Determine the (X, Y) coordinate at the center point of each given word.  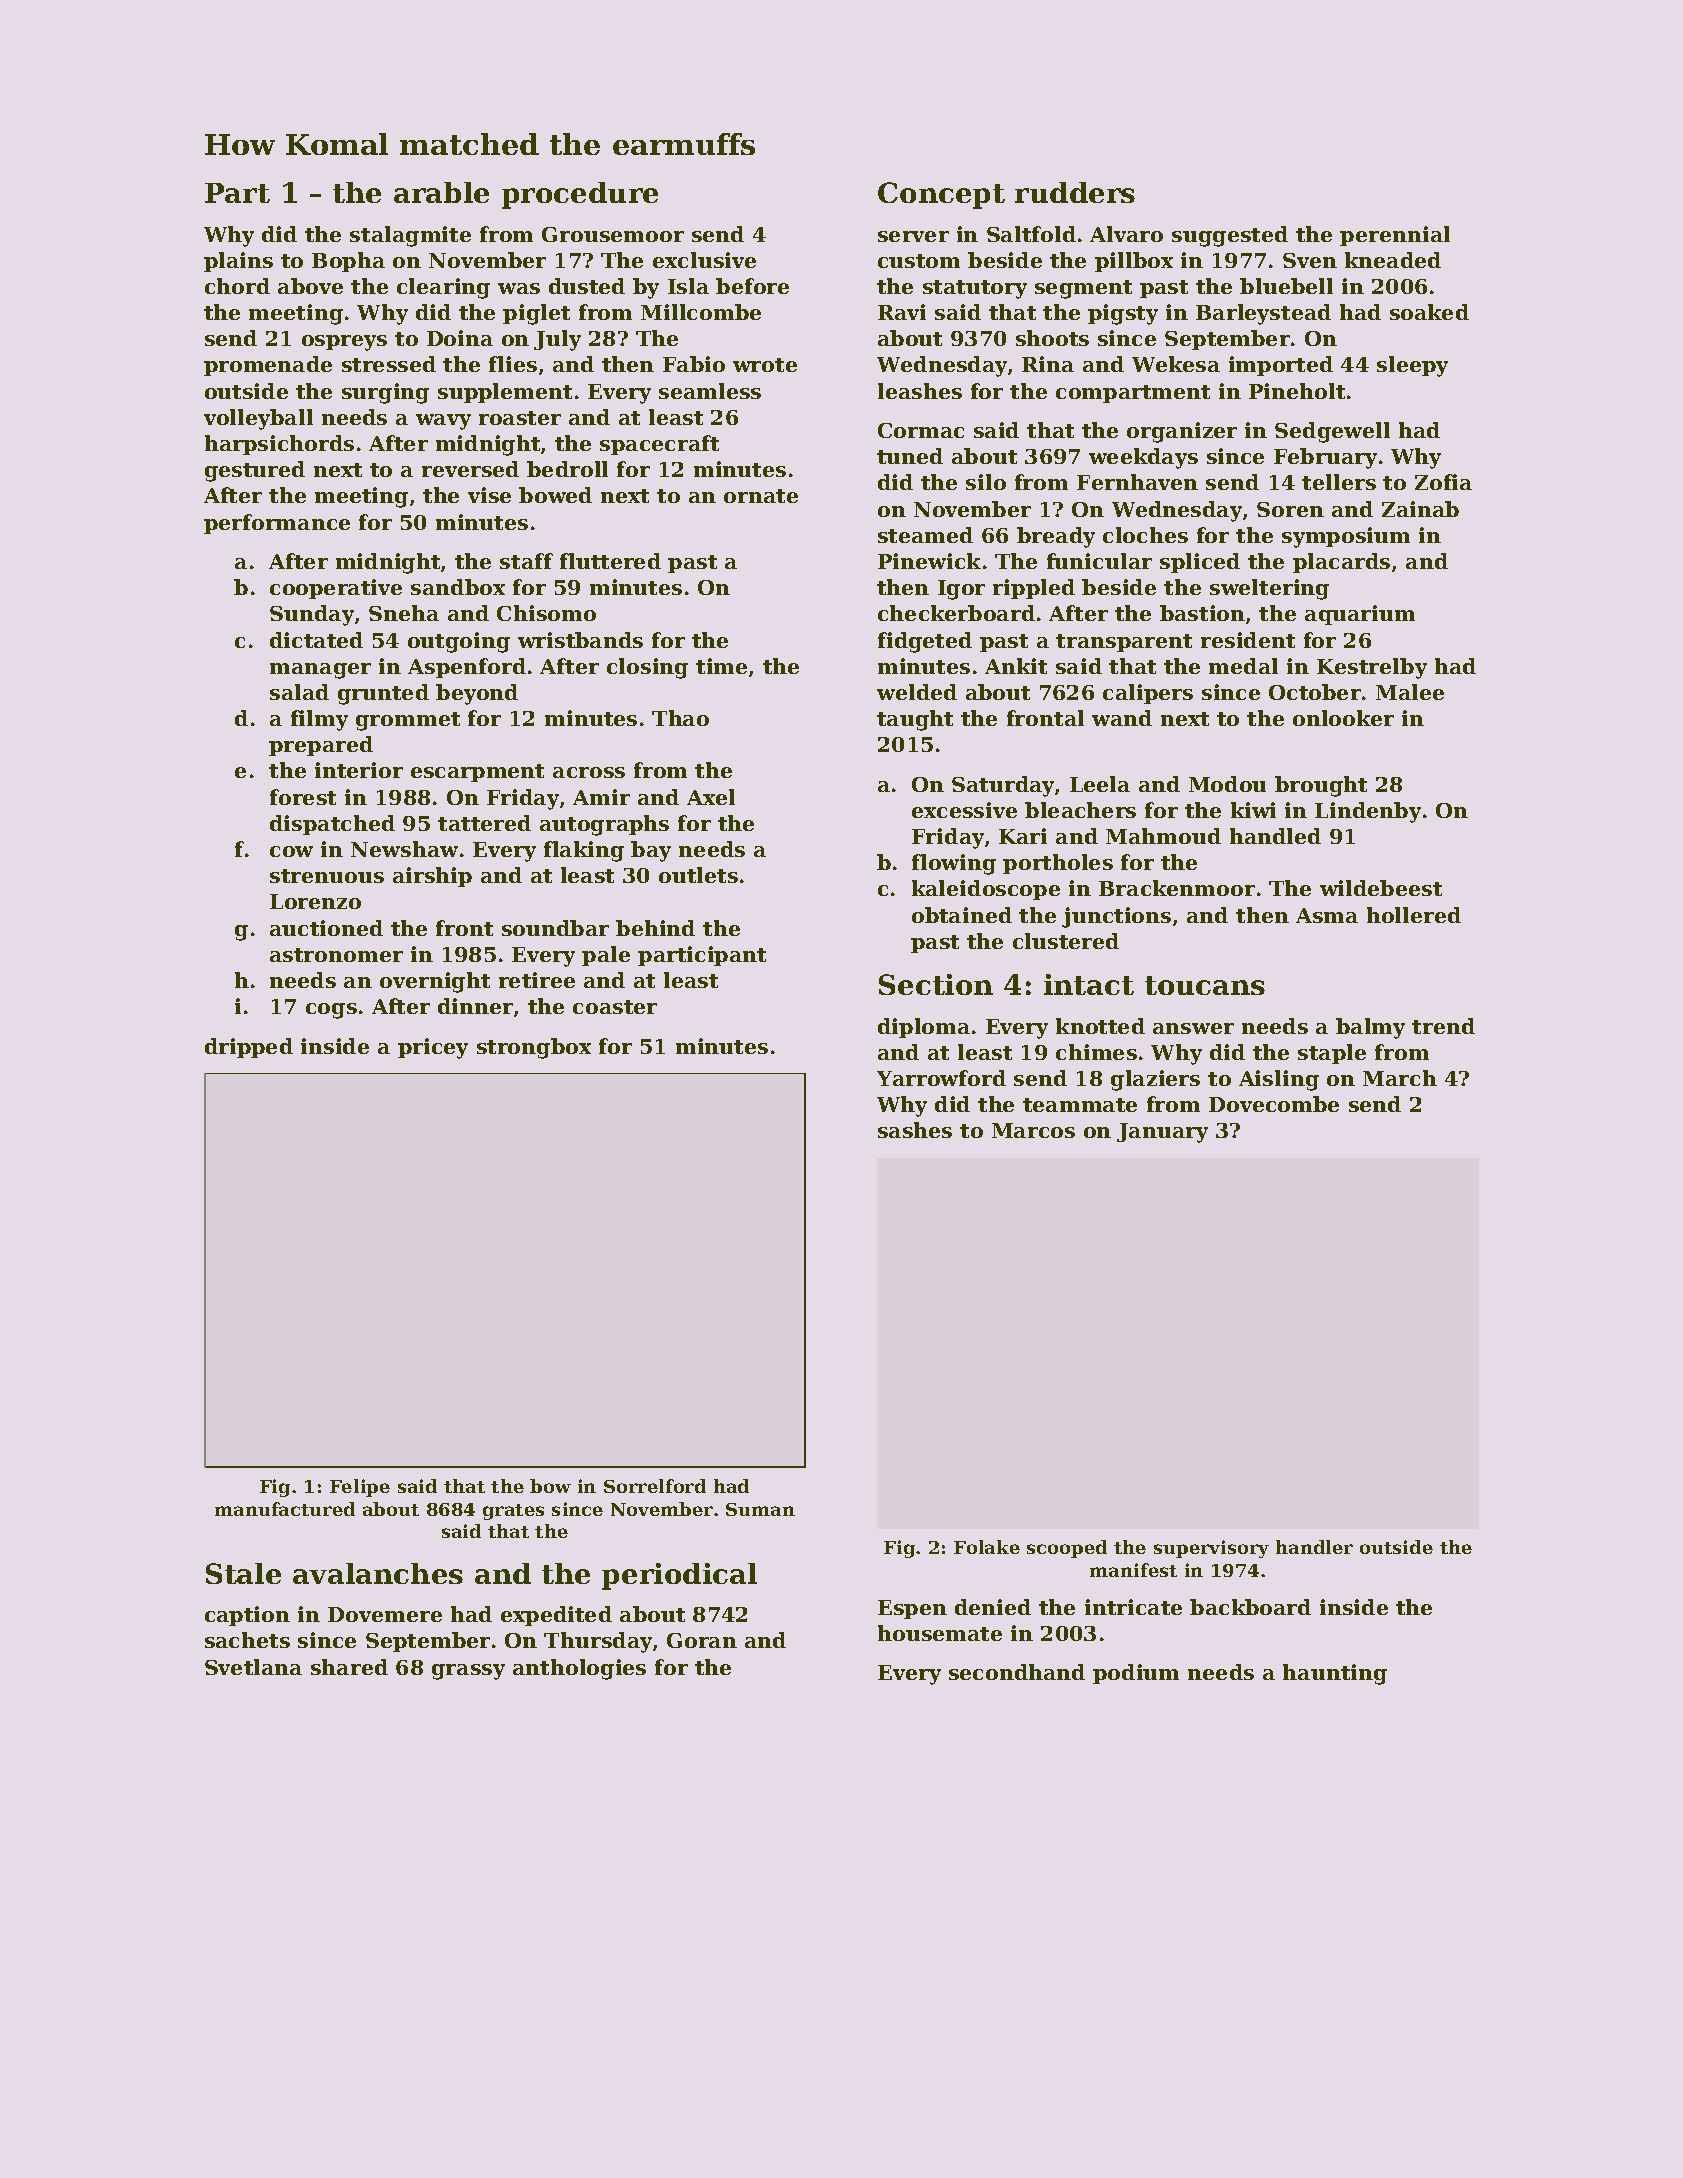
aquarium (1360, 615)
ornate (761, 496)
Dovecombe (1274, 1104)
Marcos (1033, 1130)
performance (277, 524)
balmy (1370, 1028)
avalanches (378, 1573)
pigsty (1123, 314)
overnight (435, 982)
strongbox (534, 1048)
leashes (920, 391)
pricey (433, 1048)
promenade (268, 366)
